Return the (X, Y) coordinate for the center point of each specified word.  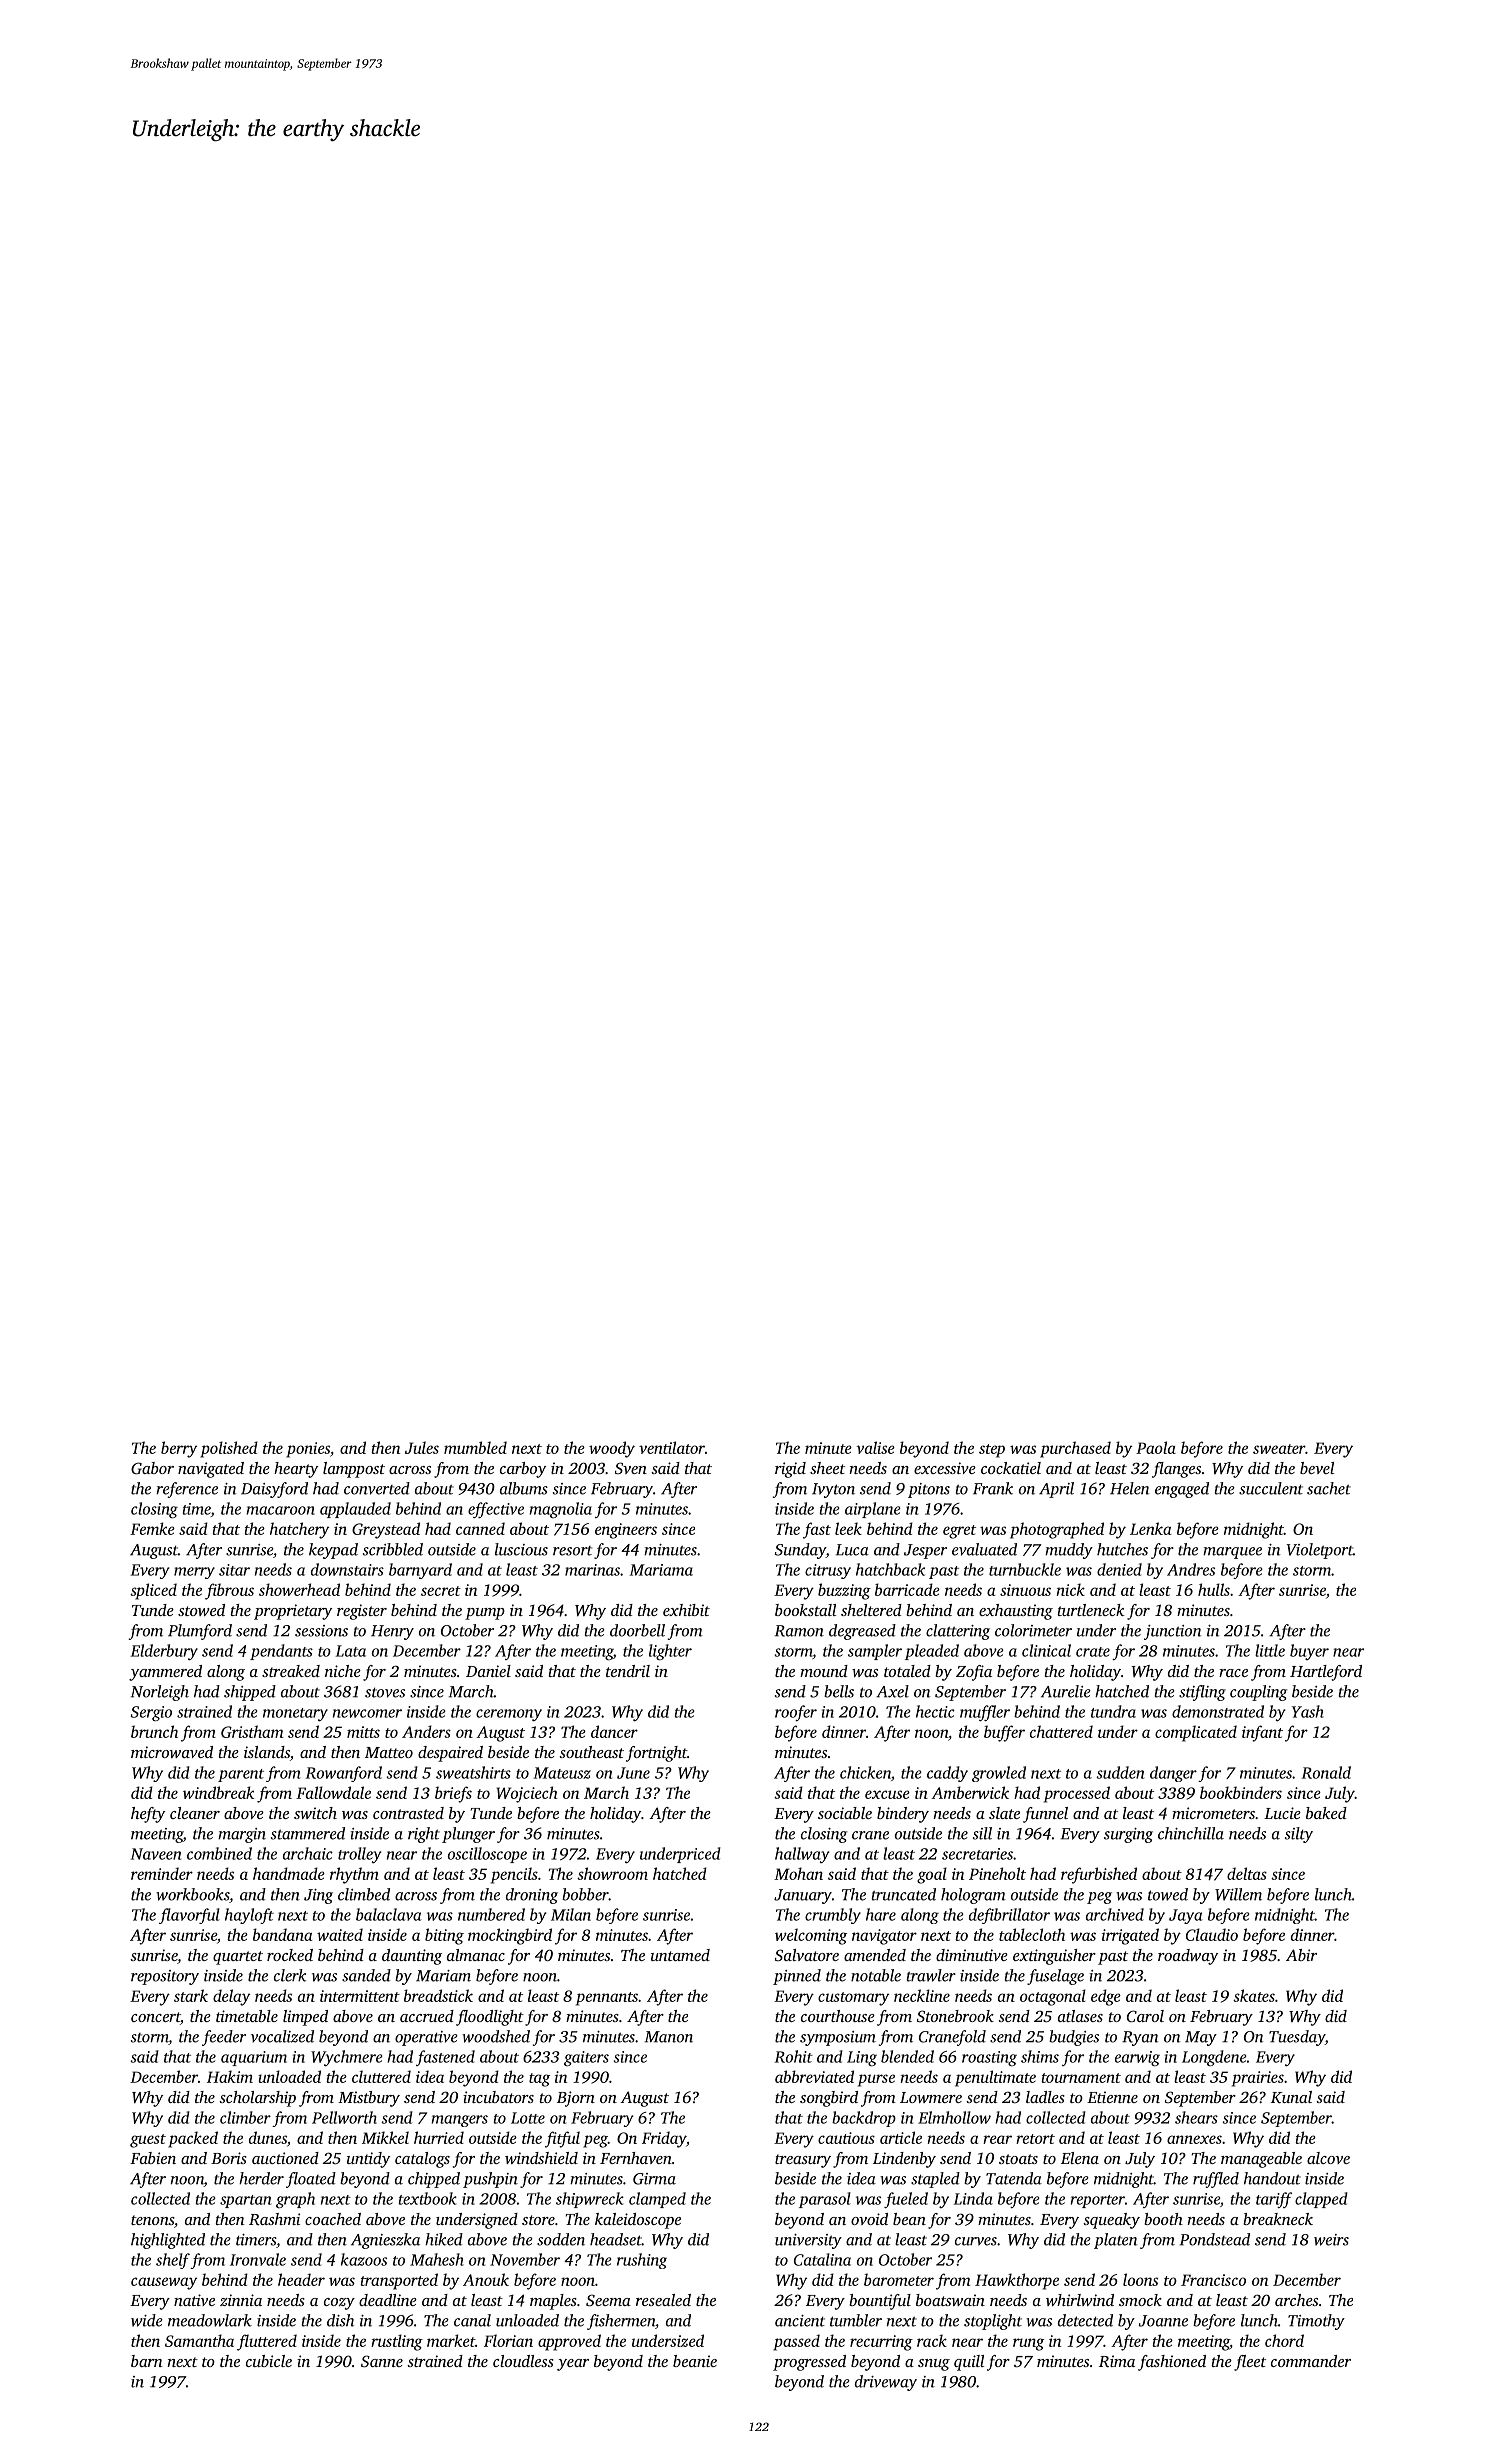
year (573, 2365)
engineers (626, 1531)
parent (241, 1775)
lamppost (354, 1470)
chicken (865, 1772)
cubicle (269, 2361)
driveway (886, 2383)
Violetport (1319, 1551)
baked (1326, 1813)
